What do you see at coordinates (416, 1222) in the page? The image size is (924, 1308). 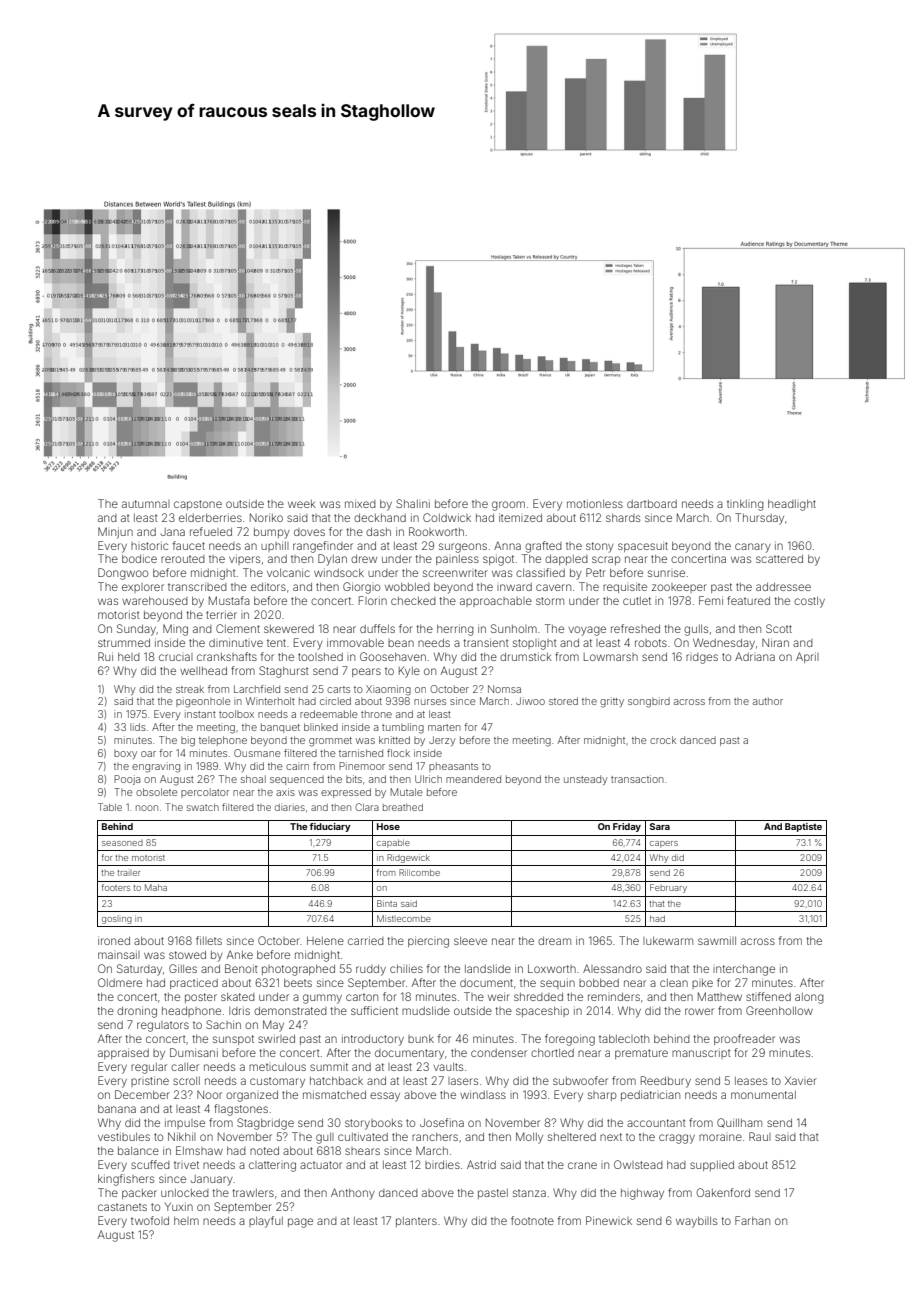 I see `planters` at bounding box center [416, 1222].
